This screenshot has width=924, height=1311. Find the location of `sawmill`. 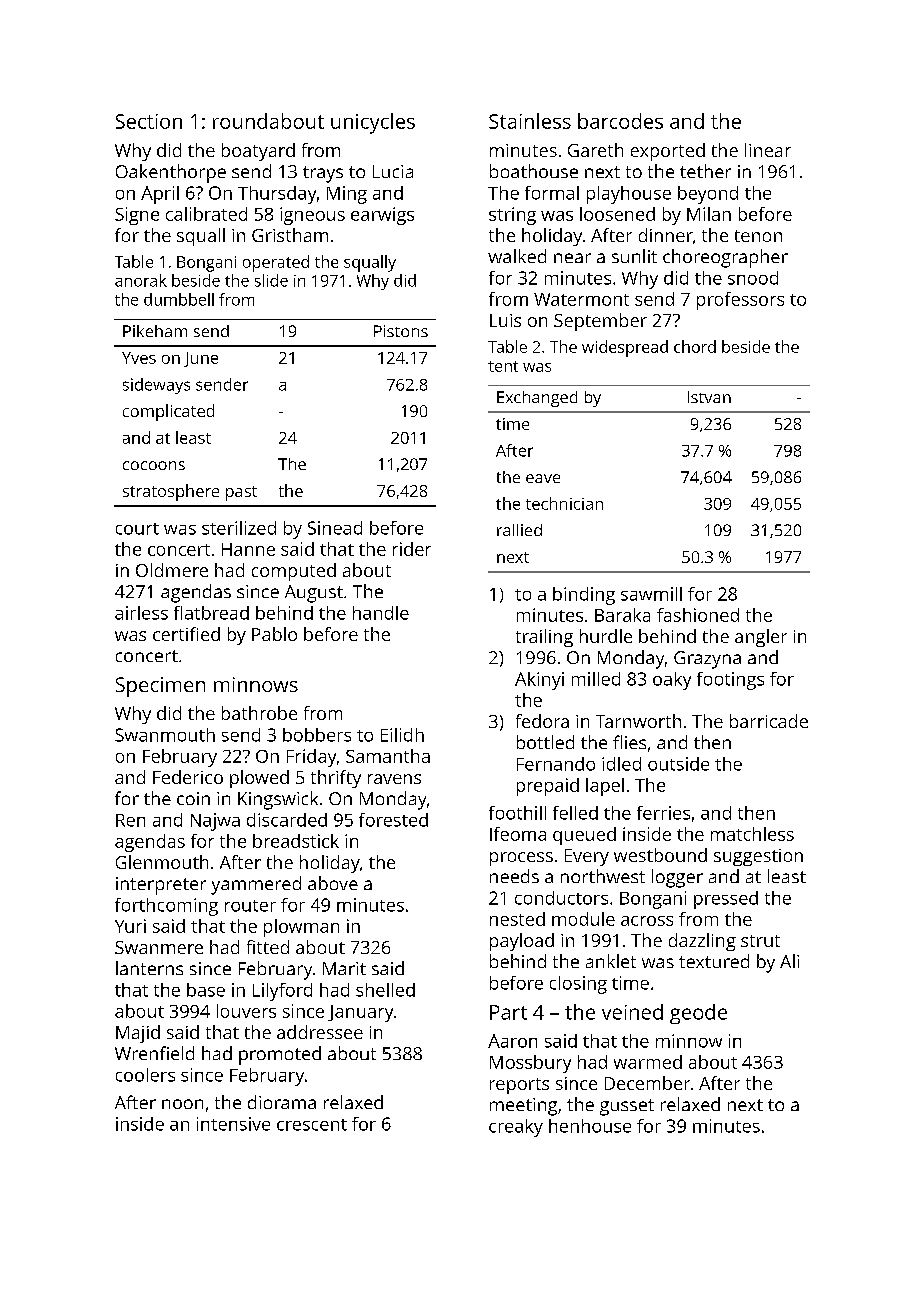

sawmill is located at coordinates (651, 594).
